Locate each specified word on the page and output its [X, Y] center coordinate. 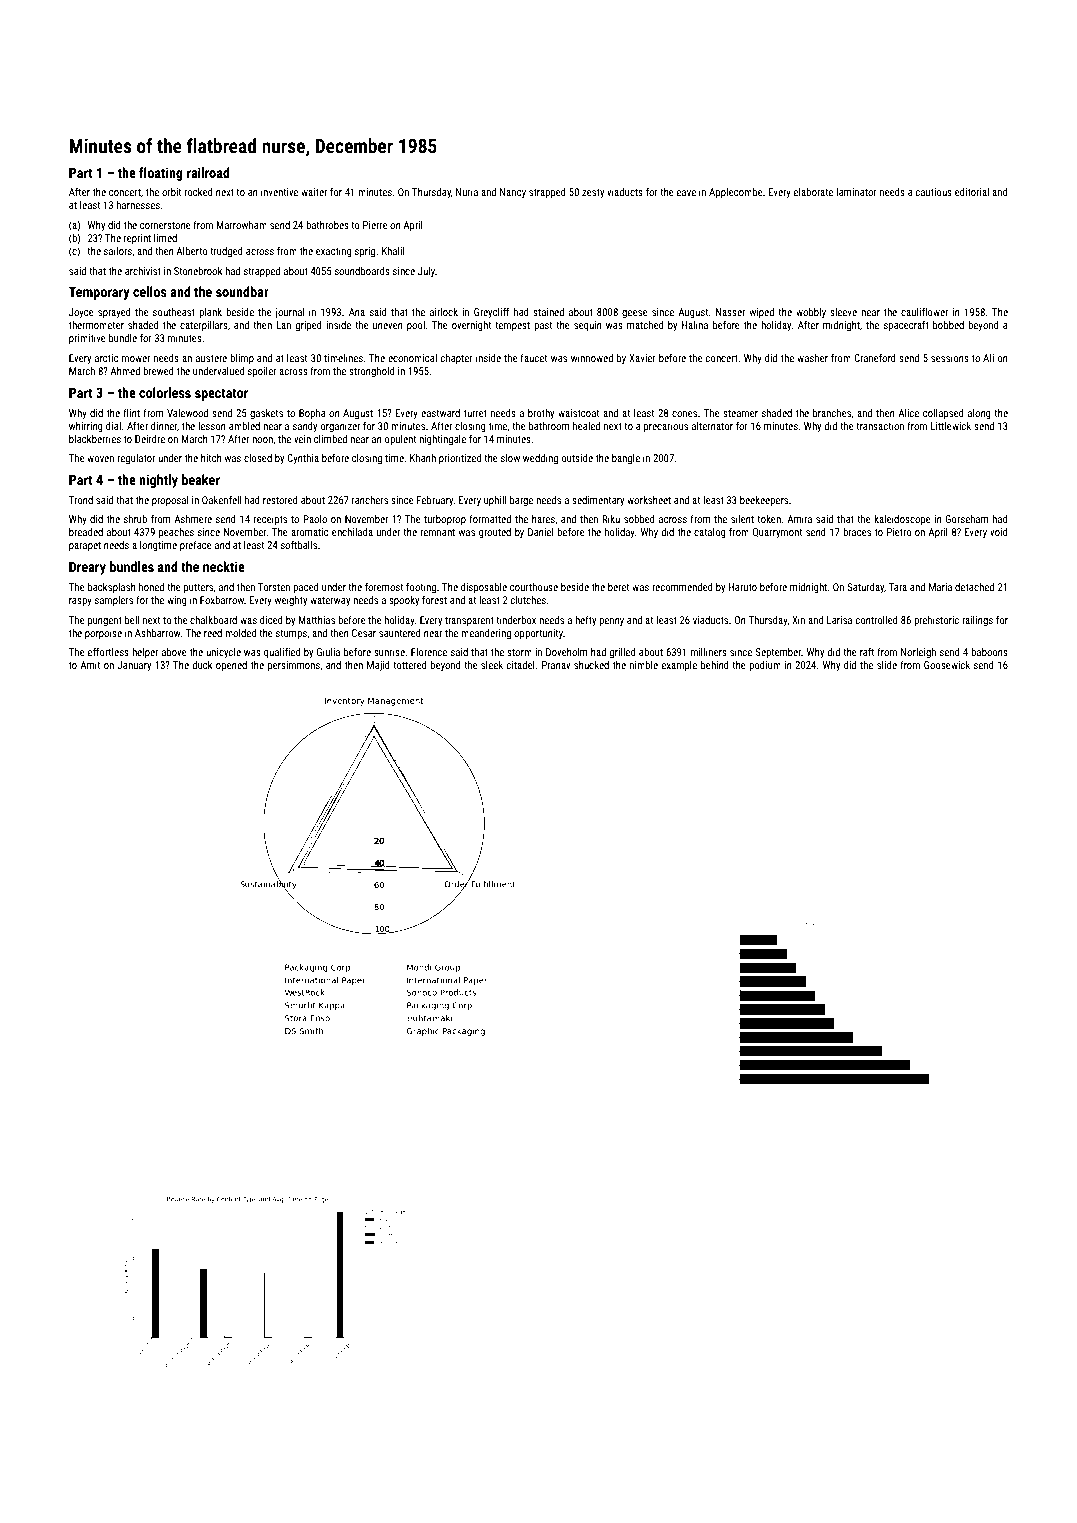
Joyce [81, 313]
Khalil [393, 251]
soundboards [362, 271]
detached [974, 587]
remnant [437, 532]
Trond [81, 500]
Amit [90, 665]
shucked [591, 665]
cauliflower [924, 312]
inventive [279, 192]
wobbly [811, 313]
